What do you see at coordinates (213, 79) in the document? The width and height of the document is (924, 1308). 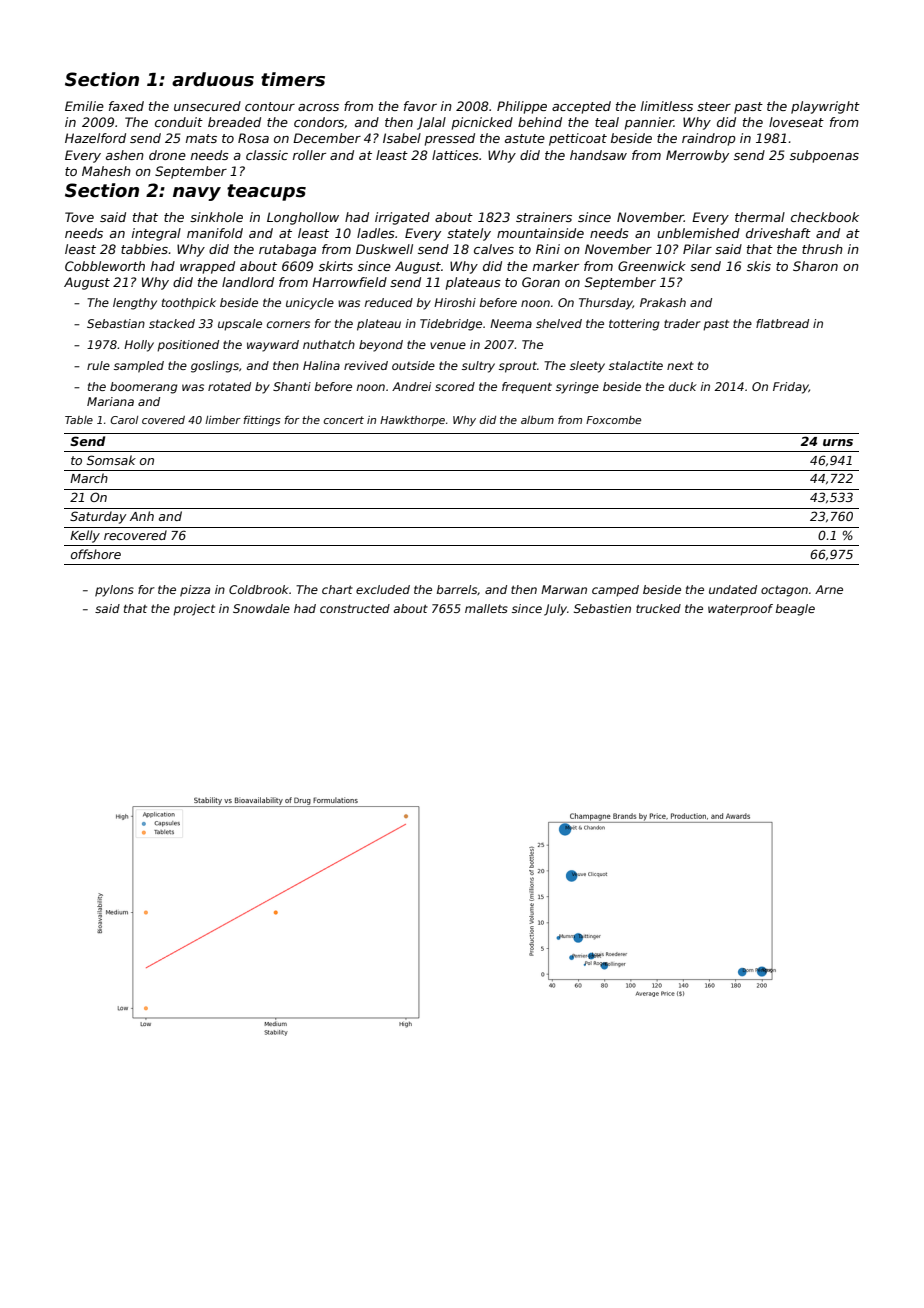 I see `arduous` at bounding box center [213, 79].
